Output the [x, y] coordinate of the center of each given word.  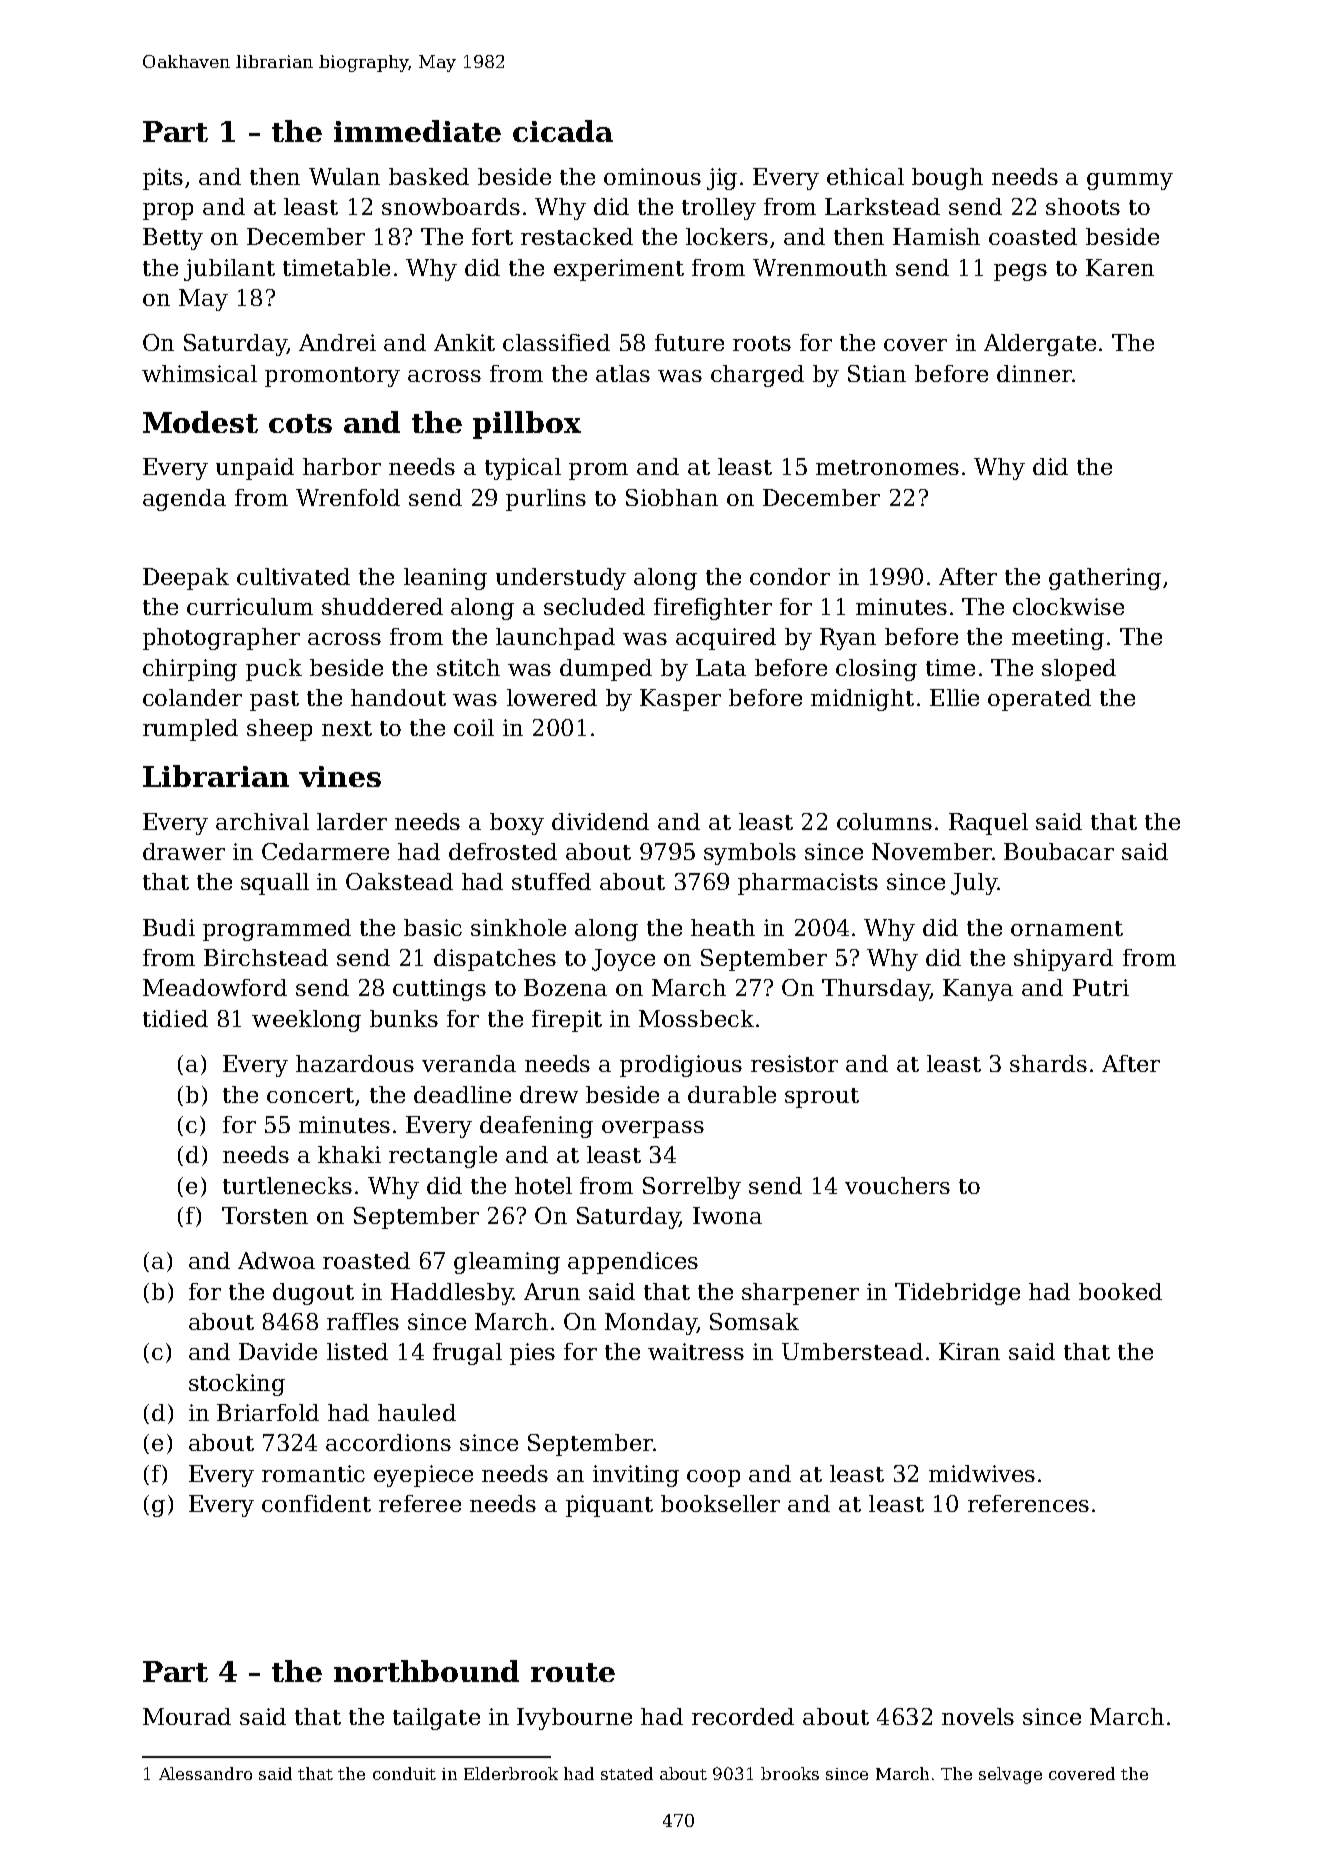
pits [163, 179]
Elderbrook [511, 1773]
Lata [721, 667]
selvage [1010, 1775]
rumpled [190, 730]
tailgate [436, 1719]
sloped [1079, 670]
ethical [865, 176]
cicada [563, 131]
